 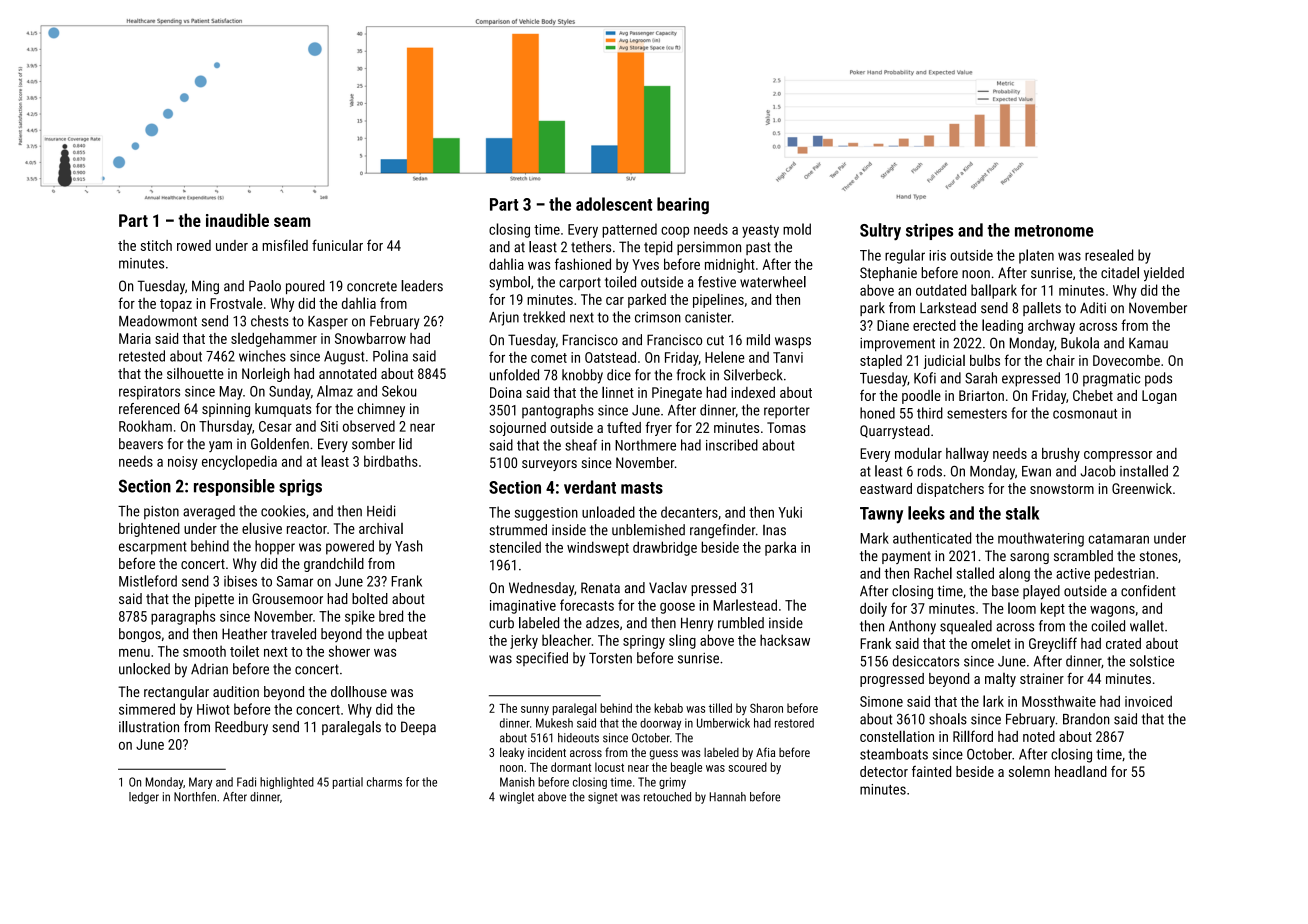 What do you see at coordinates (790, 512) in the image?
I see `Yuki` at bounding box center [790, 512].
